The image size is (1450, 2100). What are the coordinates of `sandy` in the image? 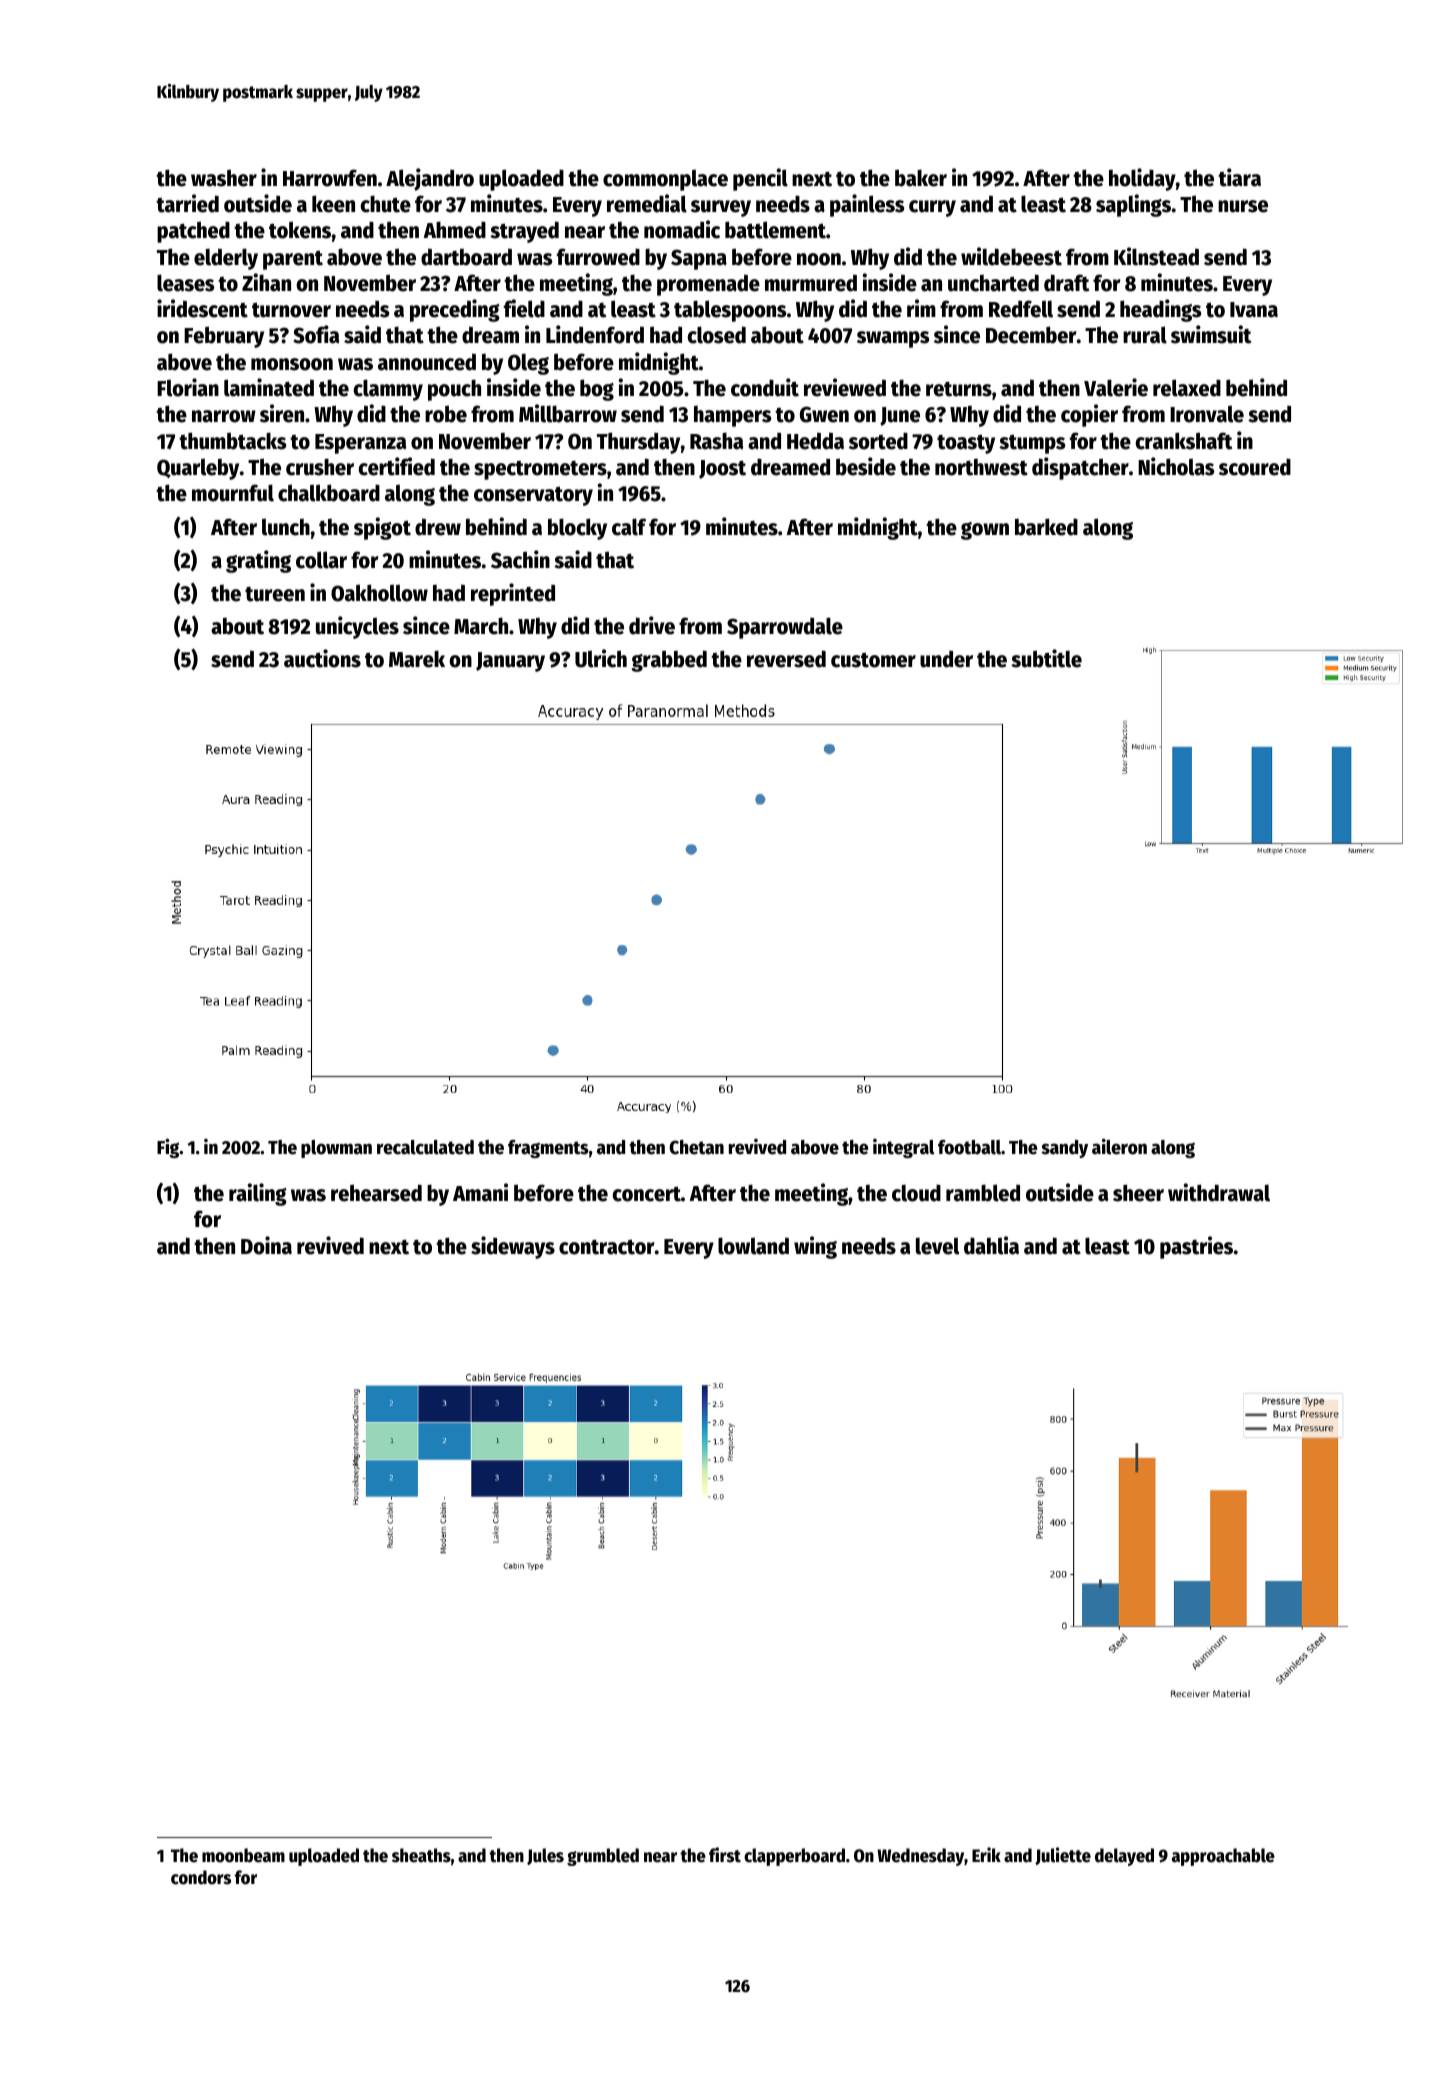 It's located at (1064, 1149).
